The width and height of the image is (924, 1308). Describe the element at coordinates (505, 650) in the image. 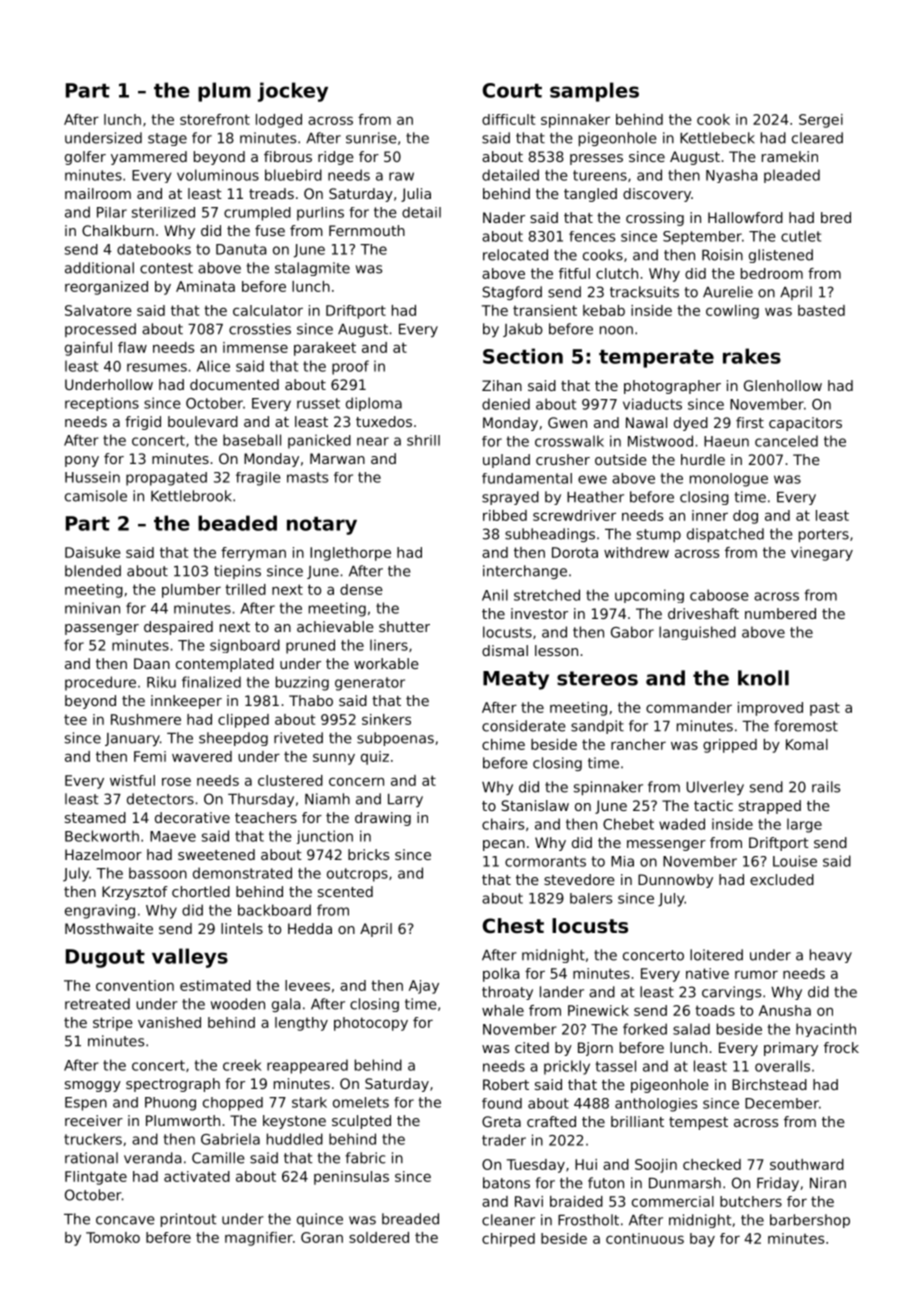

I see `dismal` at that location.
